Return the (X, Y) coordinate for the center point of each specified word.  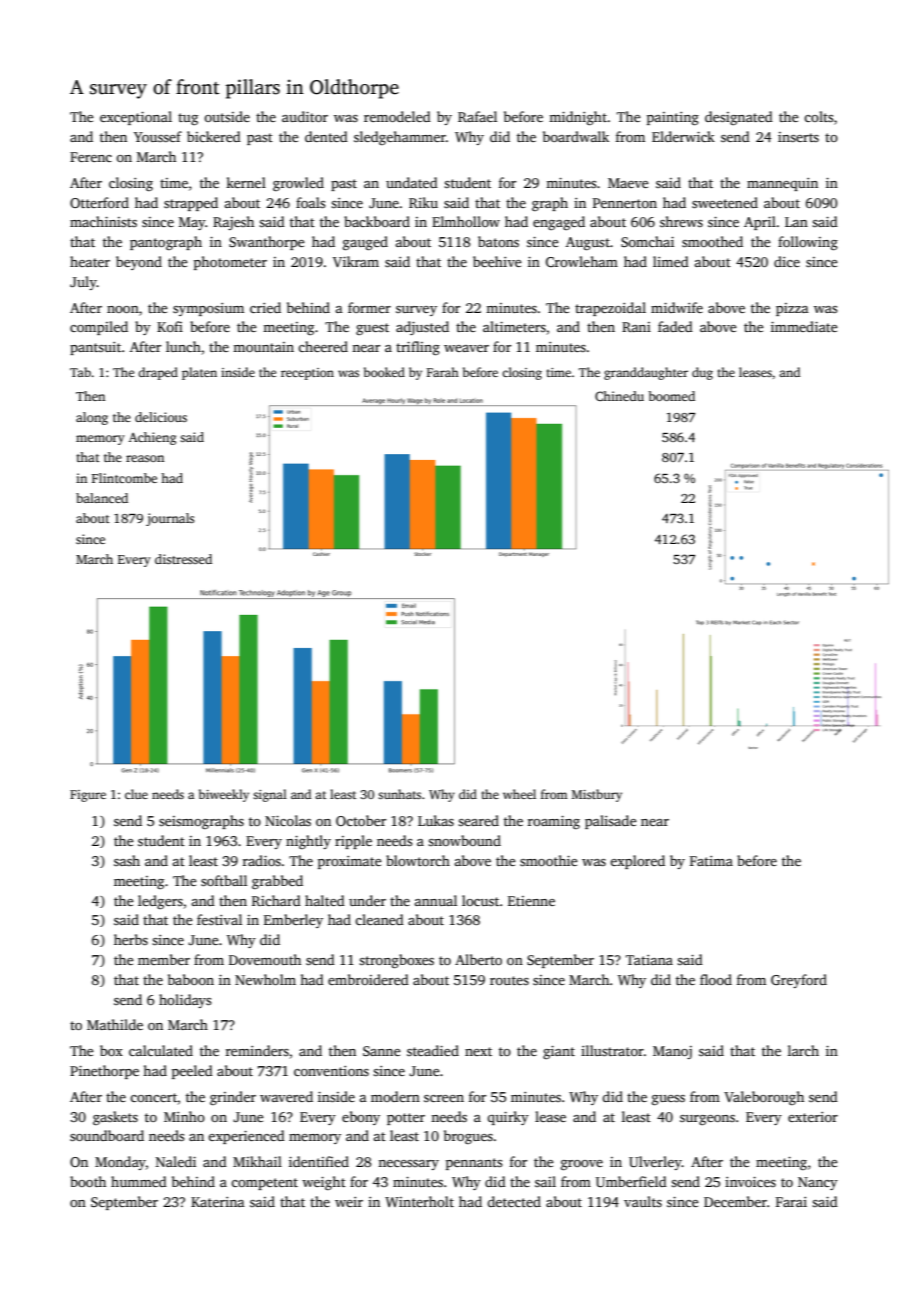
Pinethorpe (104, 1072)
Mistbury (597, 795)
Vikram (356, 261)
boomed (671, 396)
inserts (798, 137)
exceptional (136, 118)
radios (262, 860)
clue (136, 794)
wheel (519, 794)
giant (559, 1052)
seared (478, 820)
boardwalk (576, 136)
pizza (792, 309)
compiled (99, 328)
